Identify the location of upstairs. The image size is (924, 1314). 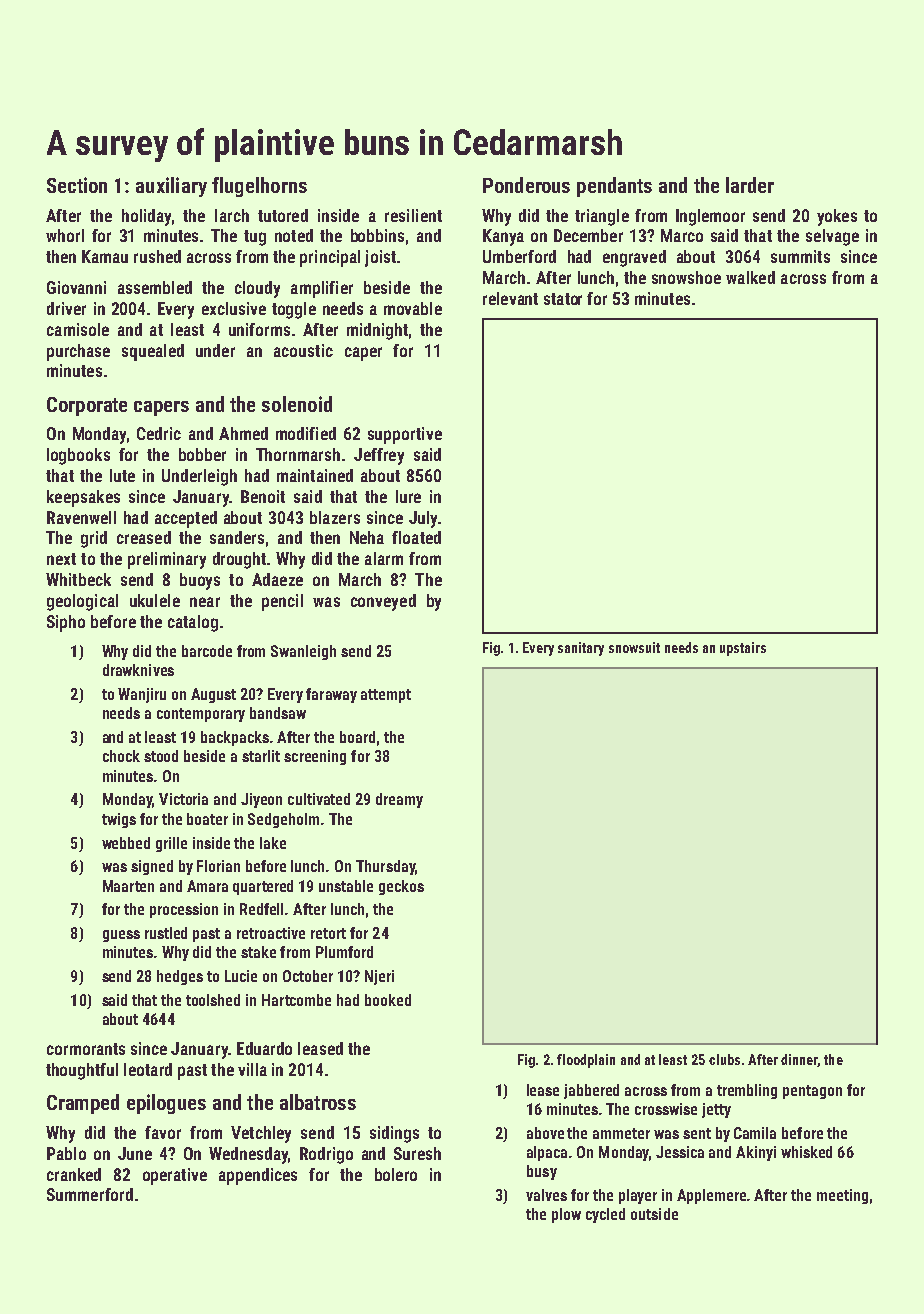
(743, 649).
